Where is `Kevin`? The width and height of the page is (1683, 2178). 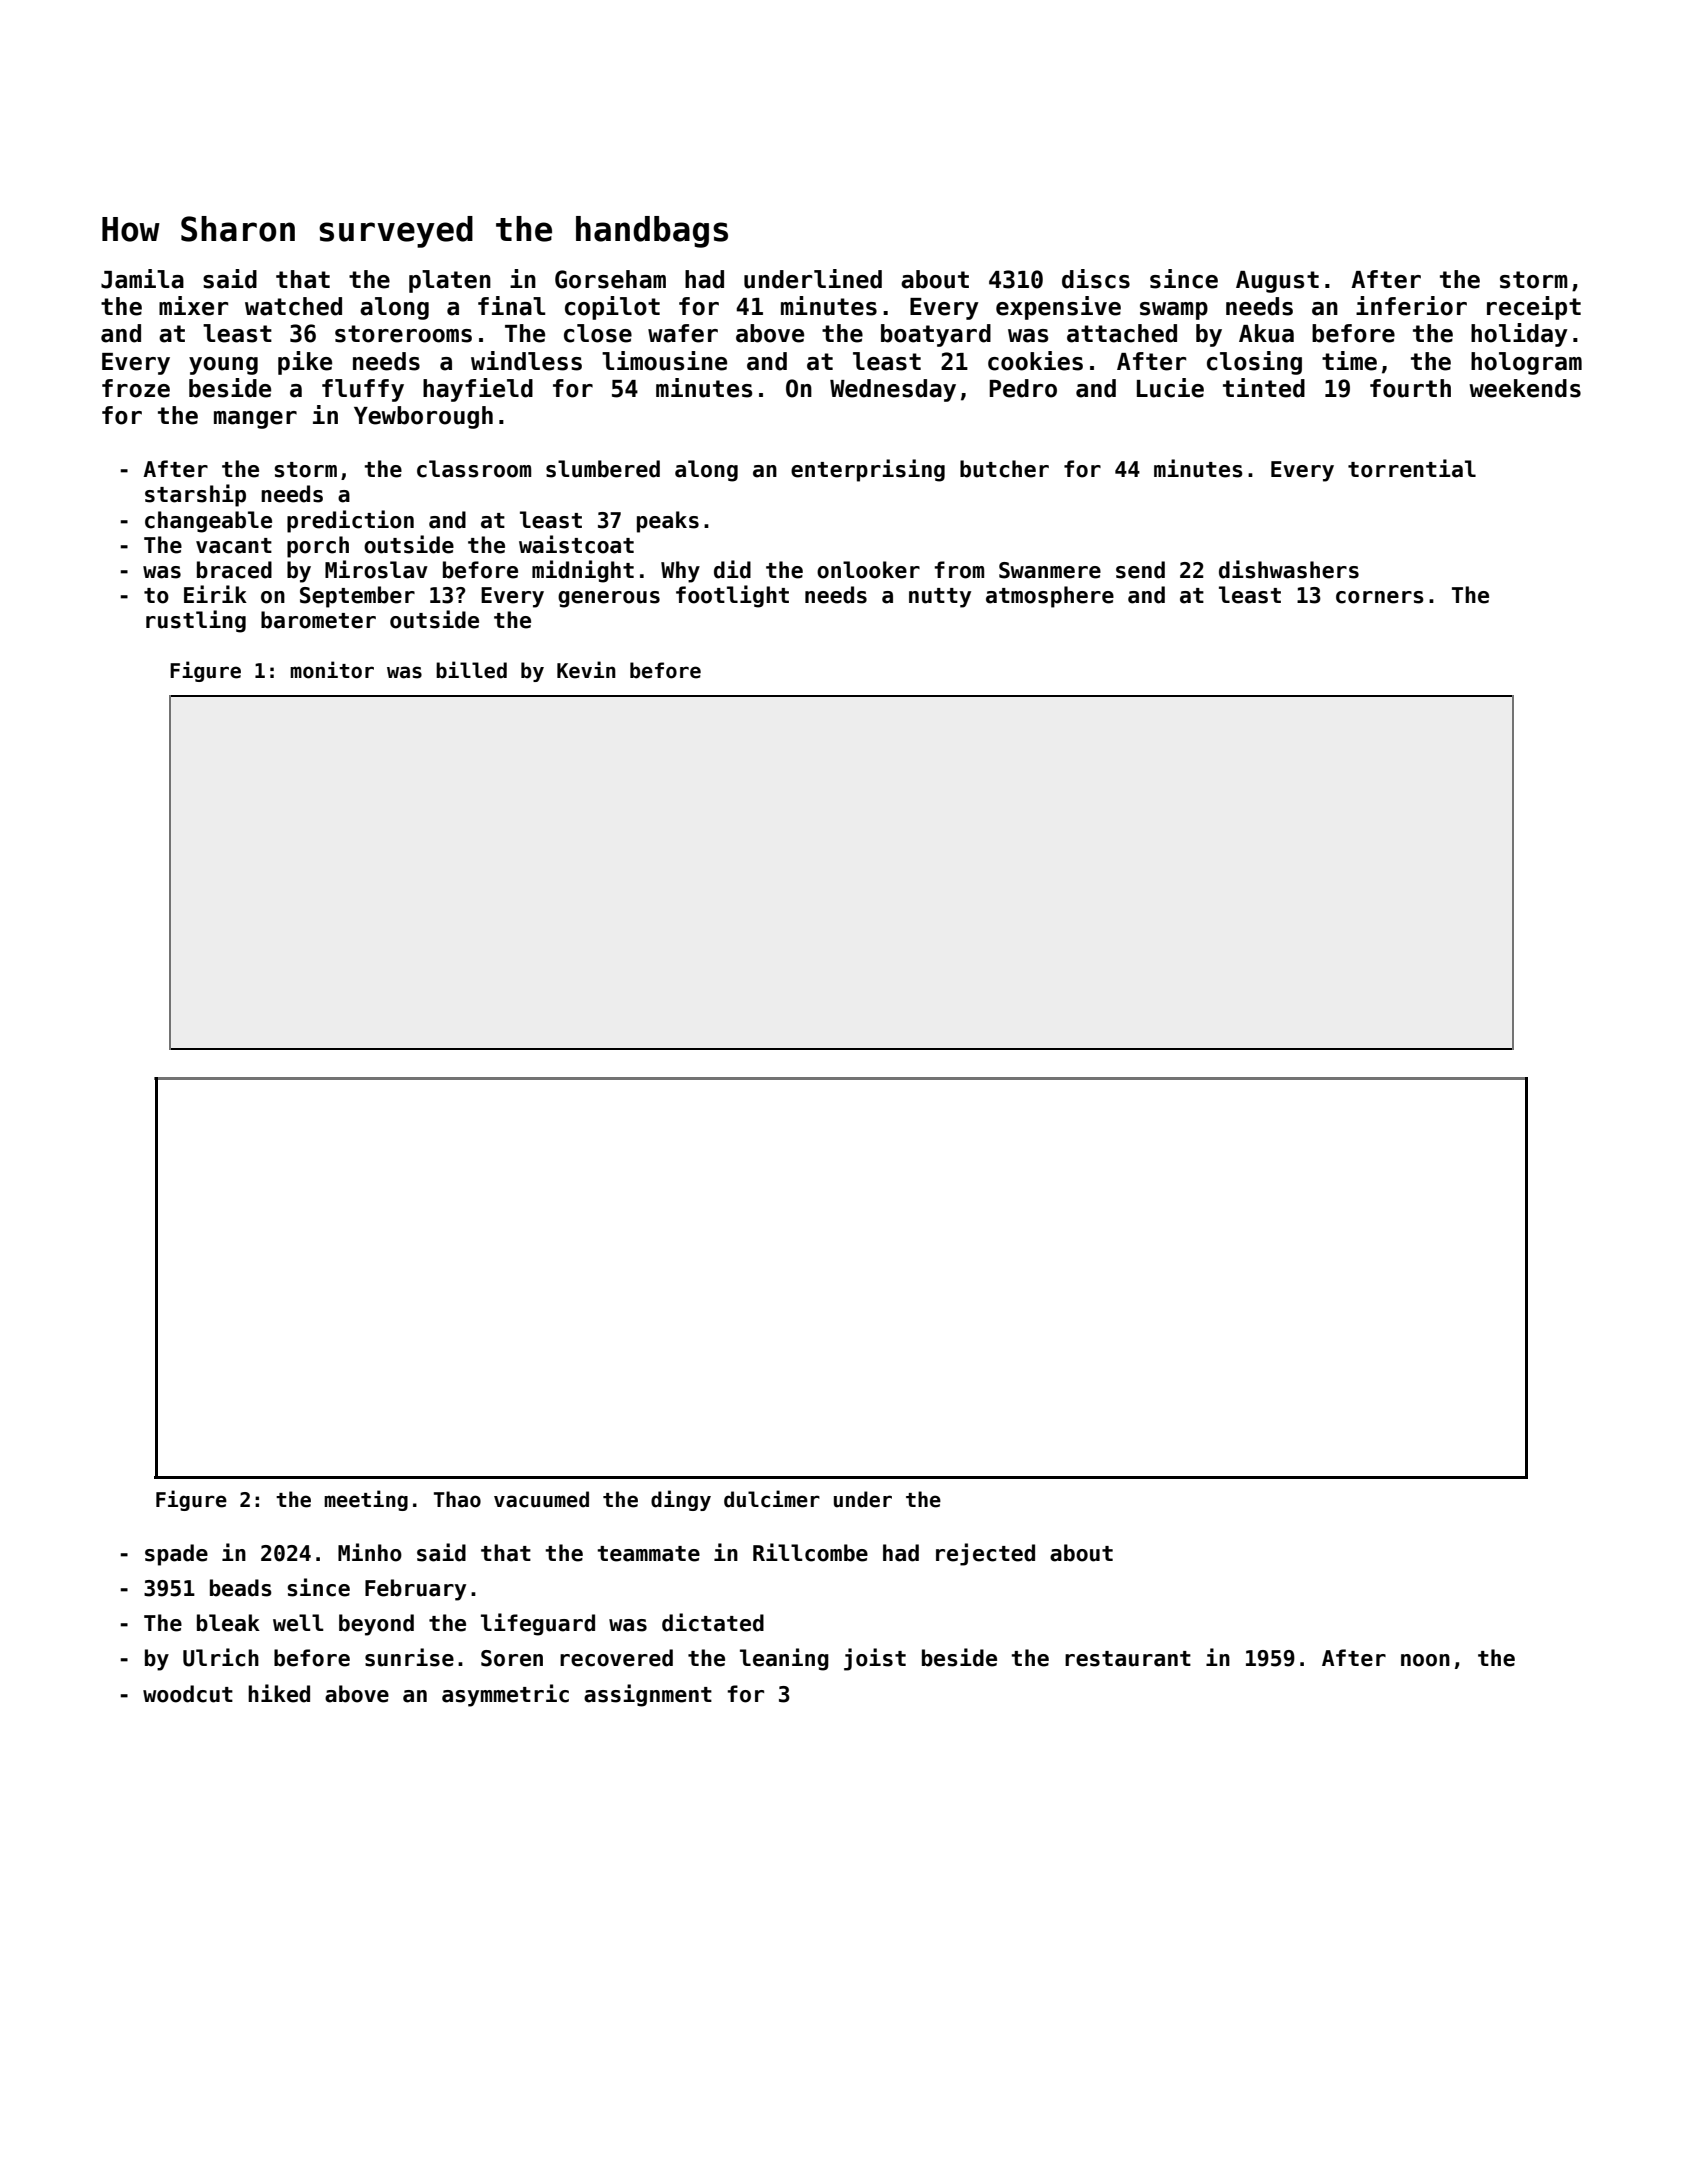
Kevin is located at coordinates (586, 670).
